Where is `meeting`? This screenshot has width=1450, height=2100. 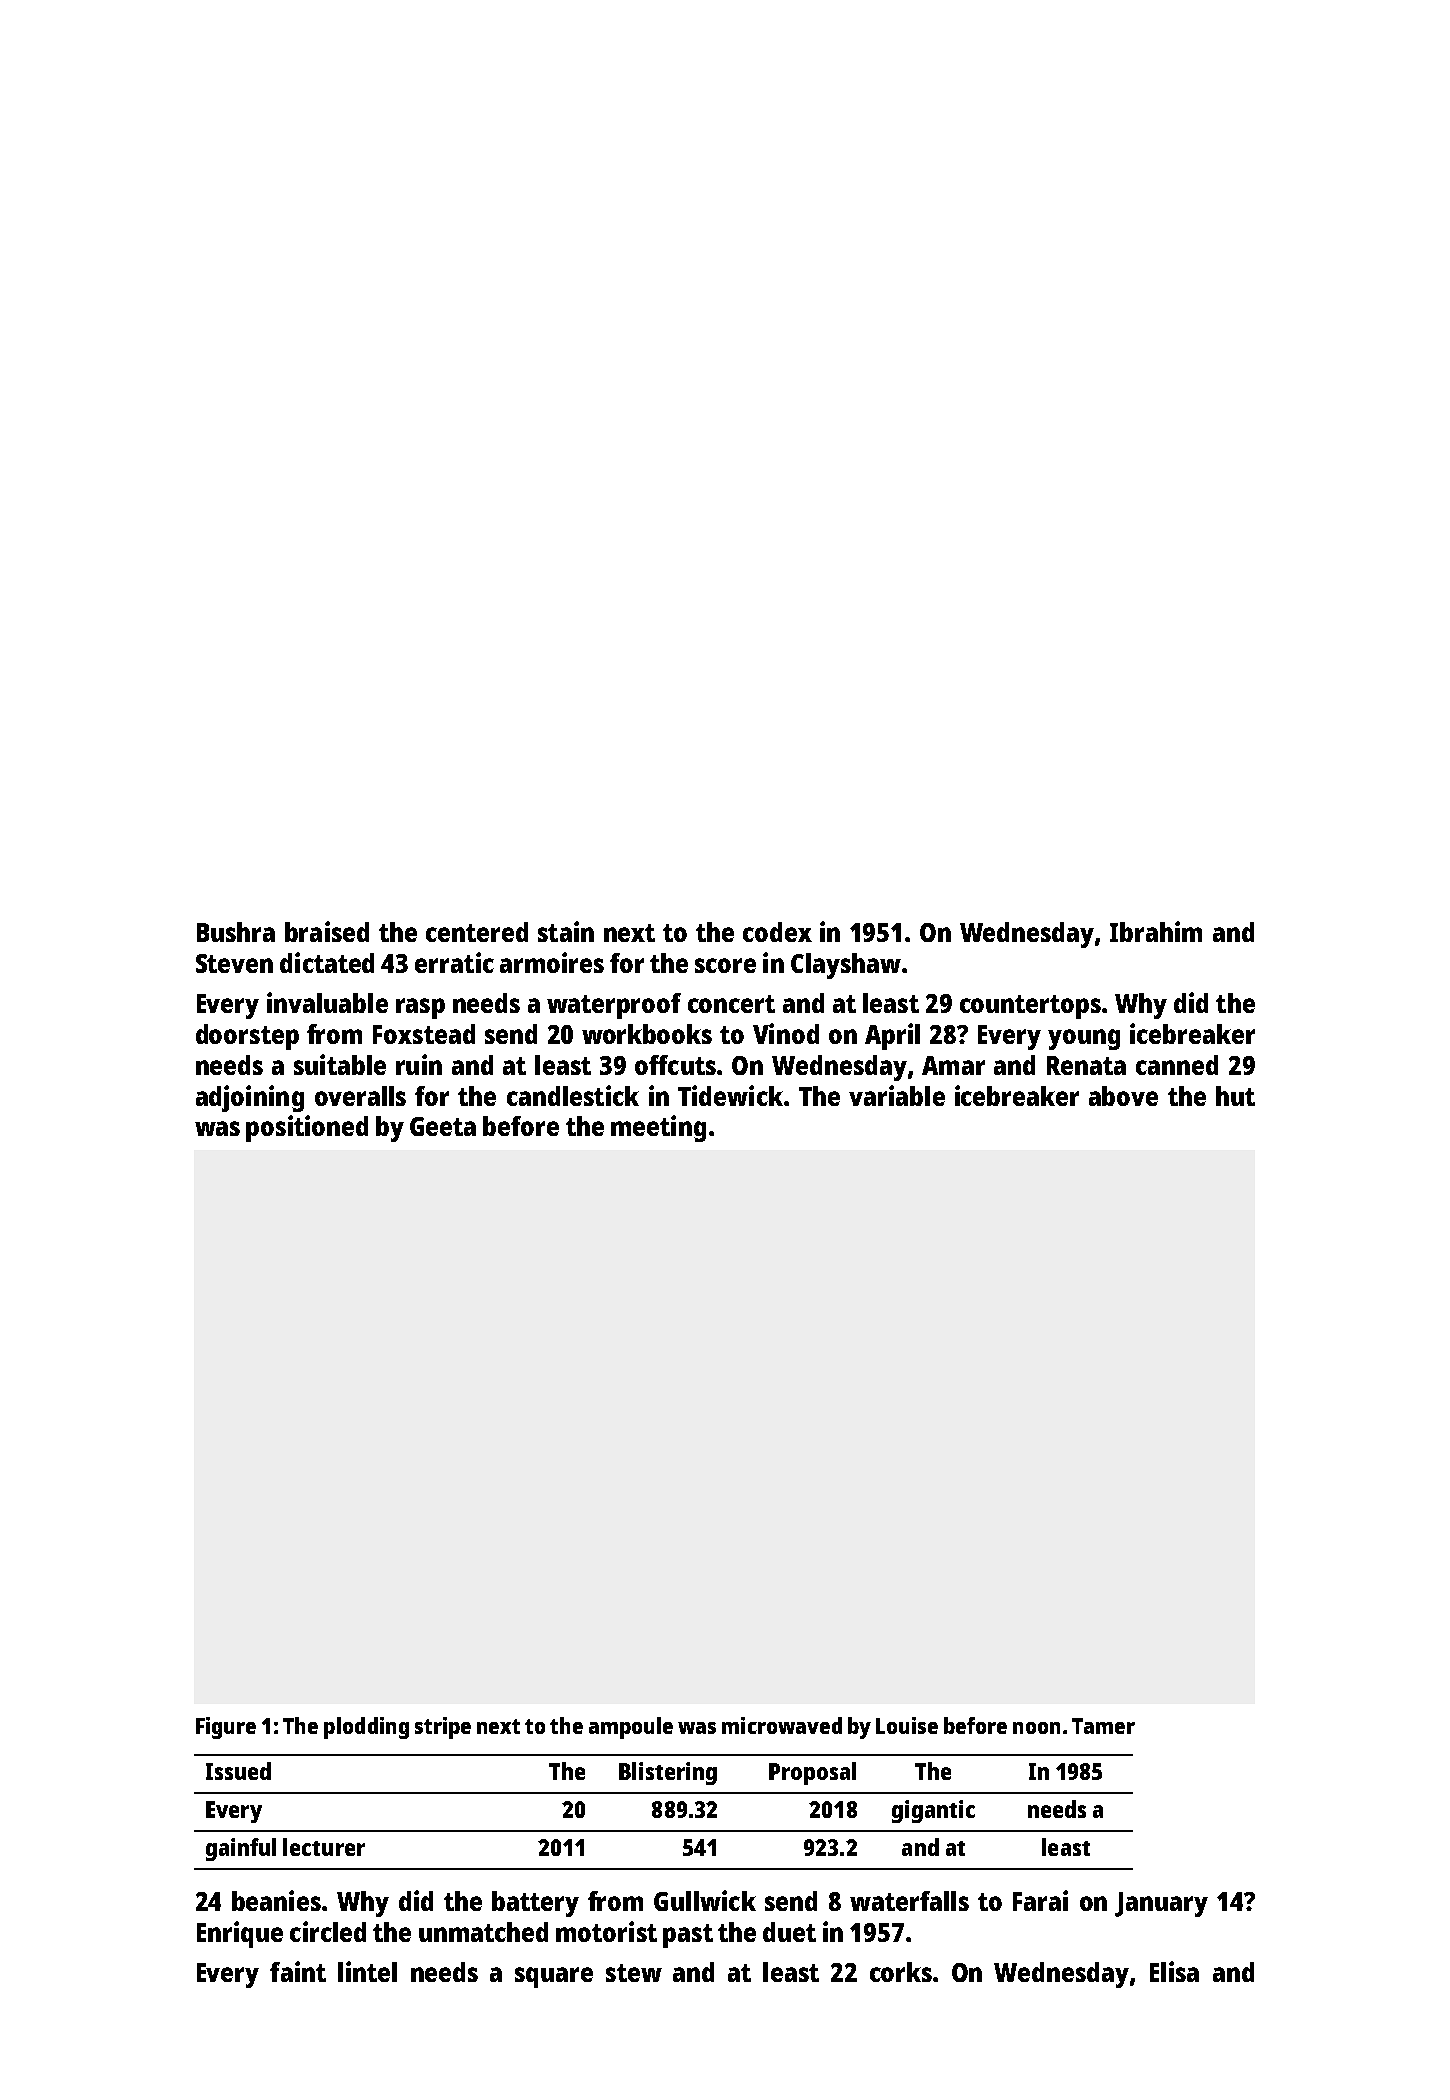 meeting is located at coordinates (658, 1128).
